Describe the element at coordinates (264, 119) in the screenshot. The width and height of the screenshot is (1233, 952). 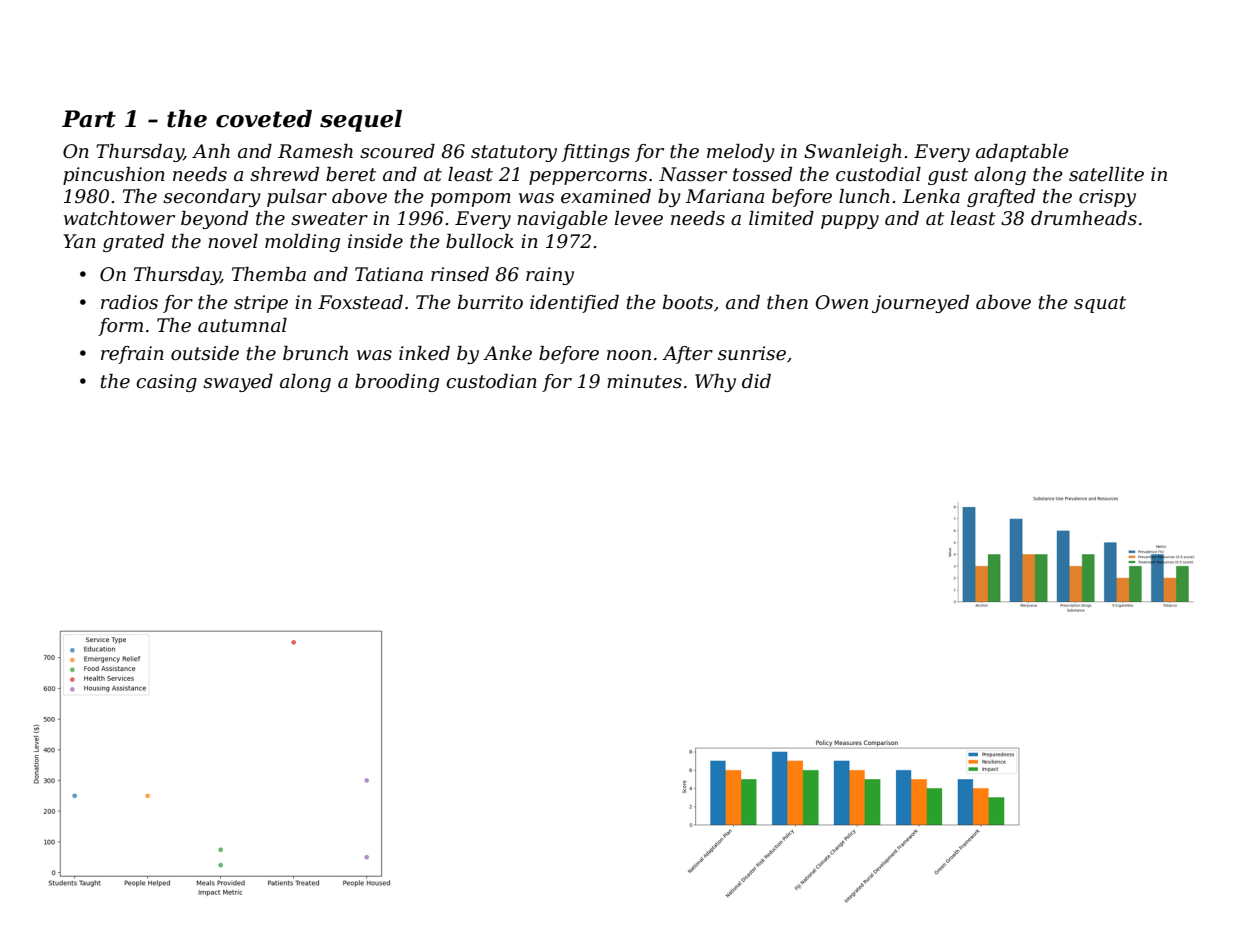
I see `coveted` at that location.
